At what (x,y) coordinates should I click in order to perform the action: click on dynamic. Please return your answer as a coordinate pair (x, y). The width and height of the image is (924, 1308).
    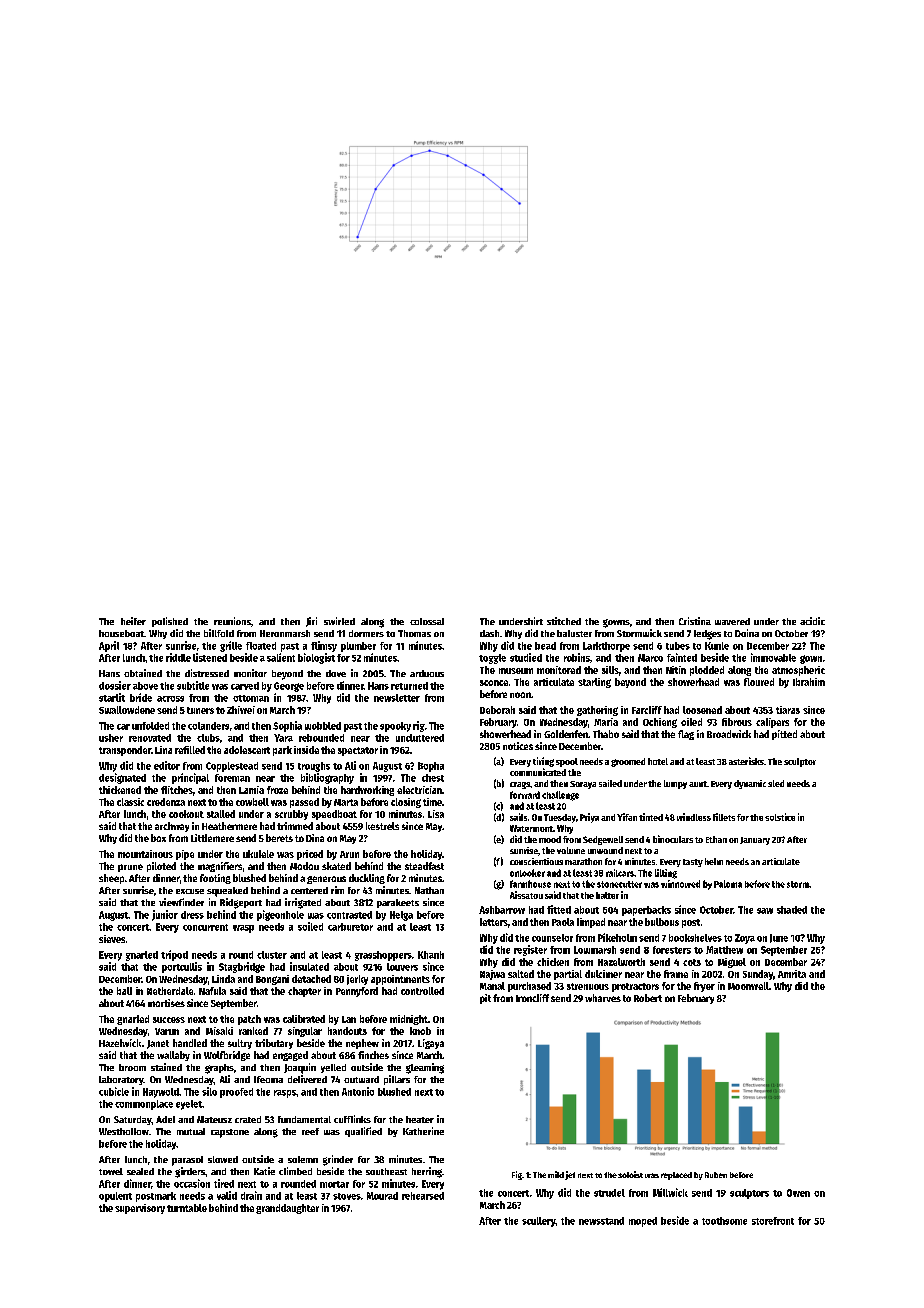
    Looking at the image, I should click on (750, 784).
